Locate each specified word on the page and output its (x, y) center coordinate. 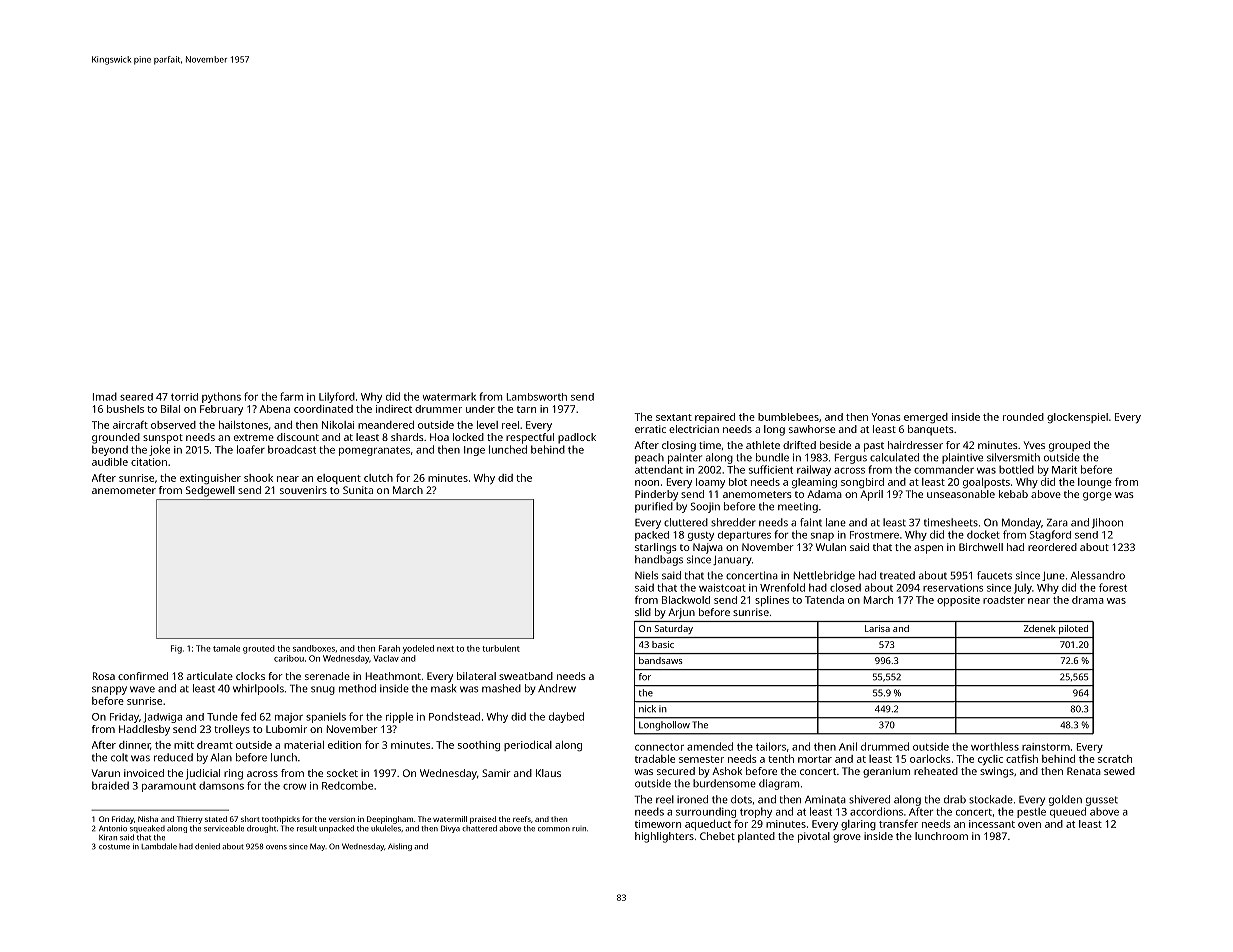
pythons (221, 397)
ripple (399, 717)
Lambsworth (537, 397)
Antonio (113, 828)
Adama (824, 494)
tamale (226, 648)
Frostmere (874, 535)
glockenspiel (1077, 418)
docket (983, 534)
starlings (656, 548)
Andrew (557, 688)
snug (323, 690)
